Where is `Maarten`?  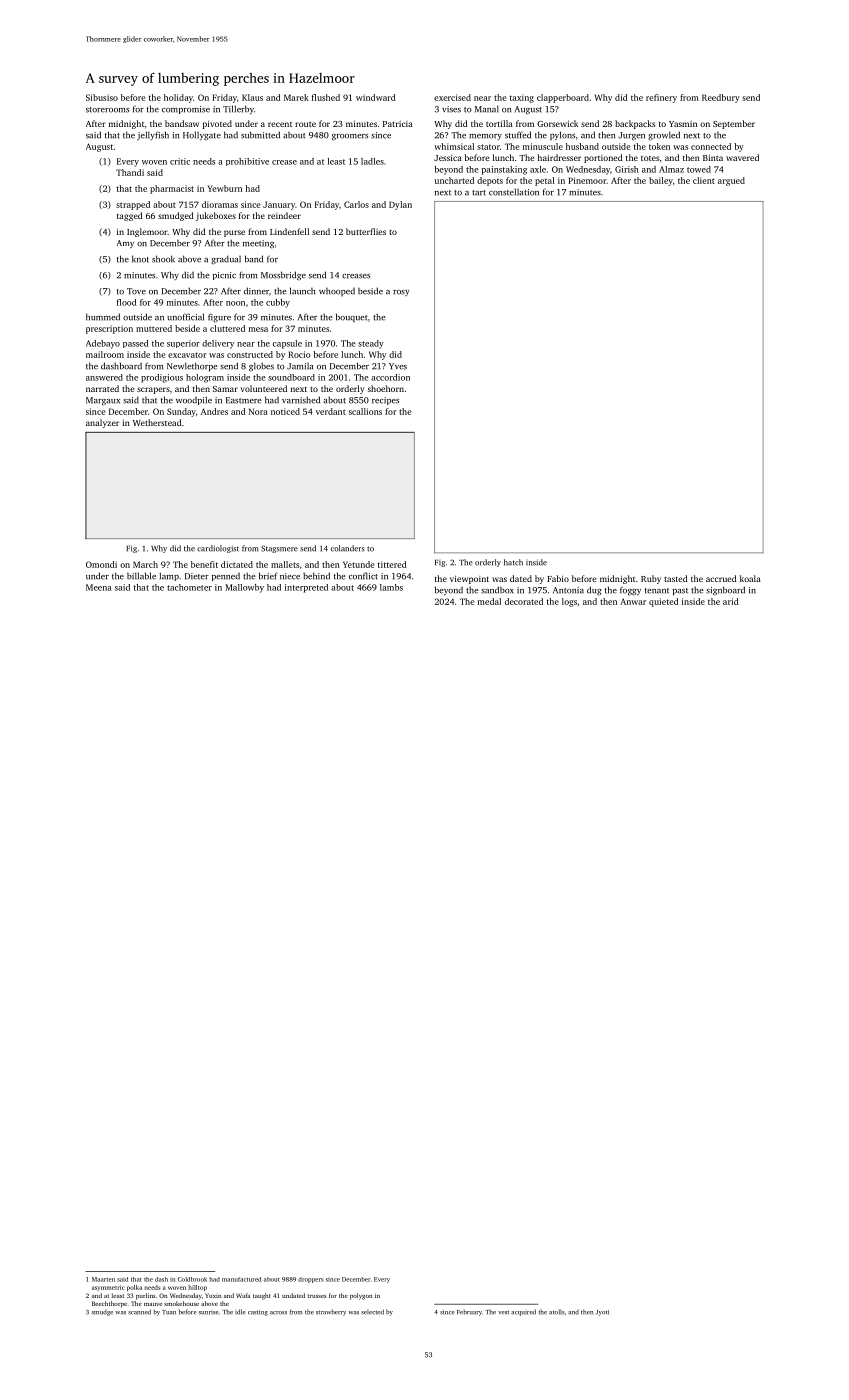 Maarten is located at coordinates (103, 1279).
